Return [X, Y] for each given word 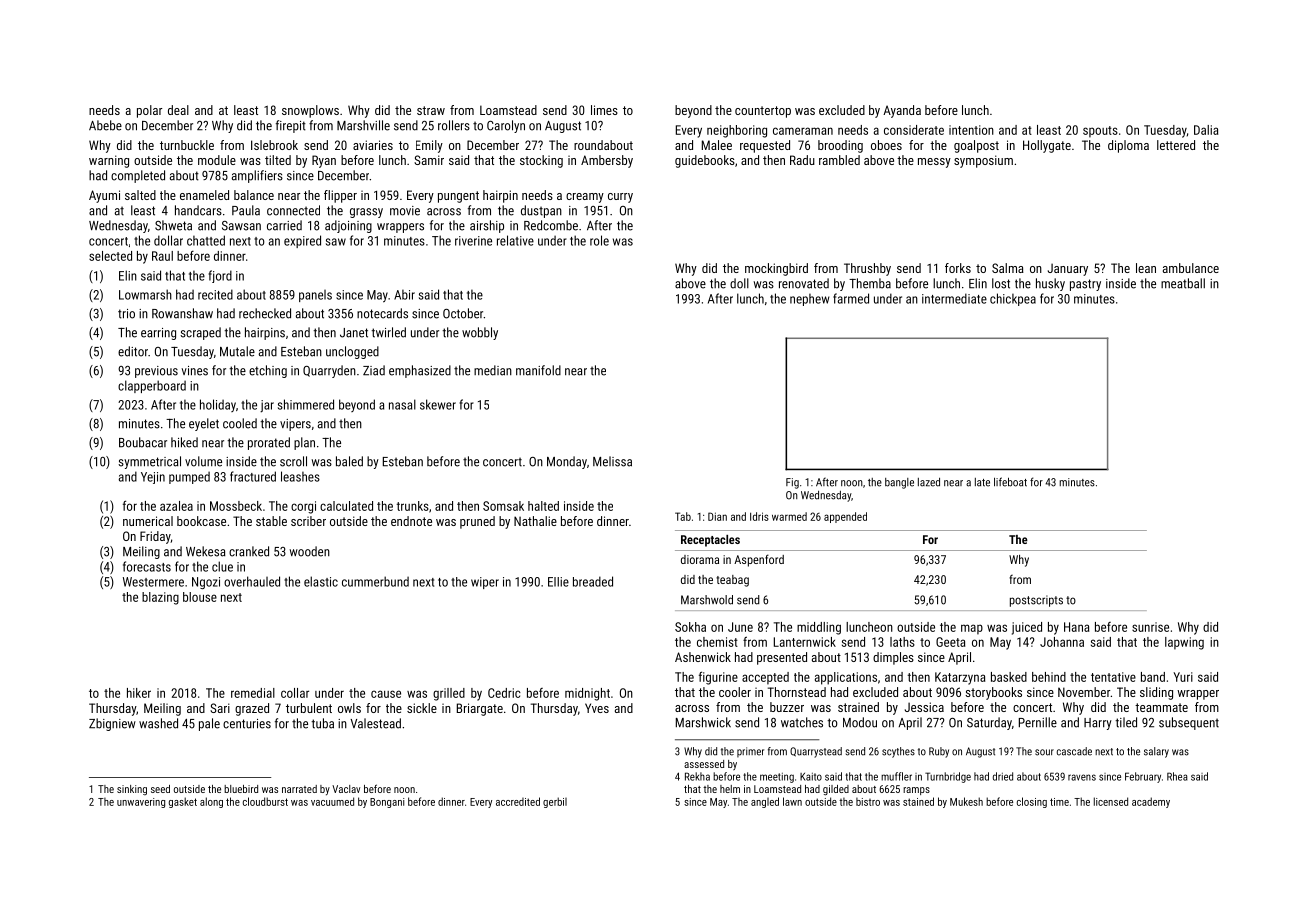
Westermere [153, 582]
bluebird [241, 789]
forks [958, 268]
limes [604, 110]
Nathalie [535, 521]
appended [845, 517]
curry [620, 198]
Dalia [1206, 130]
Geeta [950, 642]
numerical [148, 521]
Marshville [363, 125]
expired [302, 241]
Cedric [504, 693]
